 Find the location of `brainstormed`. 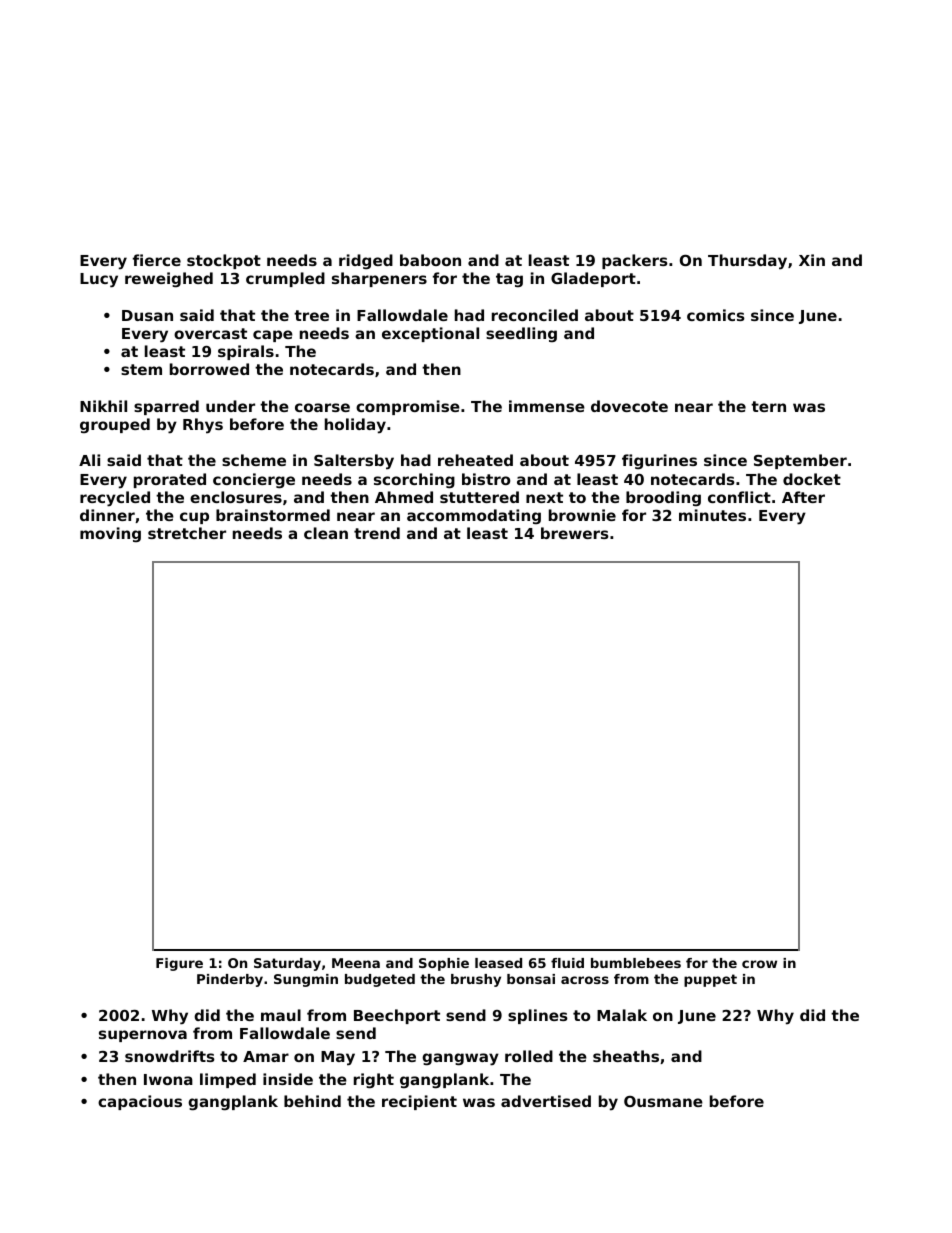

brainstormed is located at coordinates (273, 515).
